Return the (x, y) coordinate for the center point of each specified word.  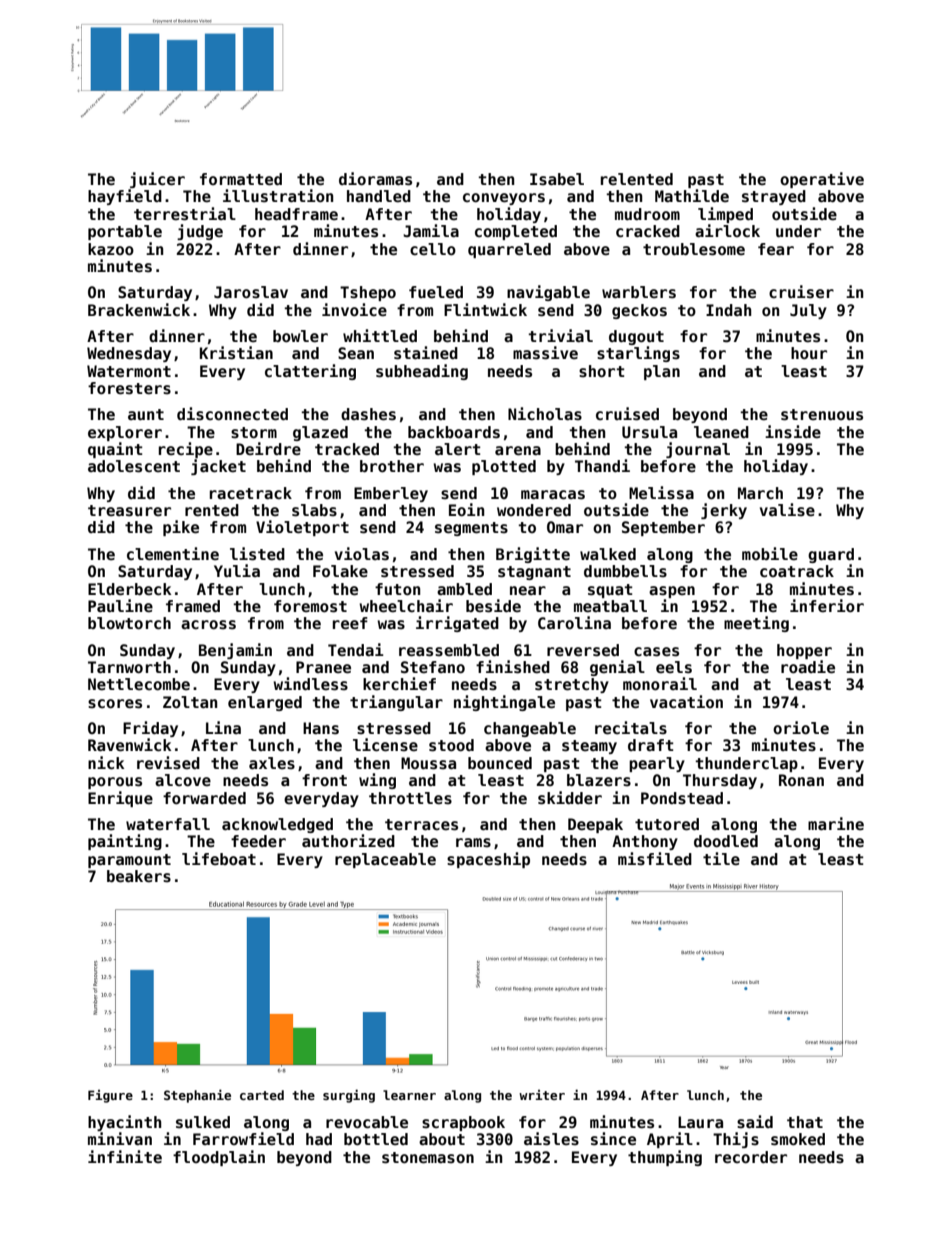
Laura (700, 1122)
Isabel (557, 179)
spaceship (488, 860)
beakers (139, 876)
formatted (241, 179)
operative (822, 180)
